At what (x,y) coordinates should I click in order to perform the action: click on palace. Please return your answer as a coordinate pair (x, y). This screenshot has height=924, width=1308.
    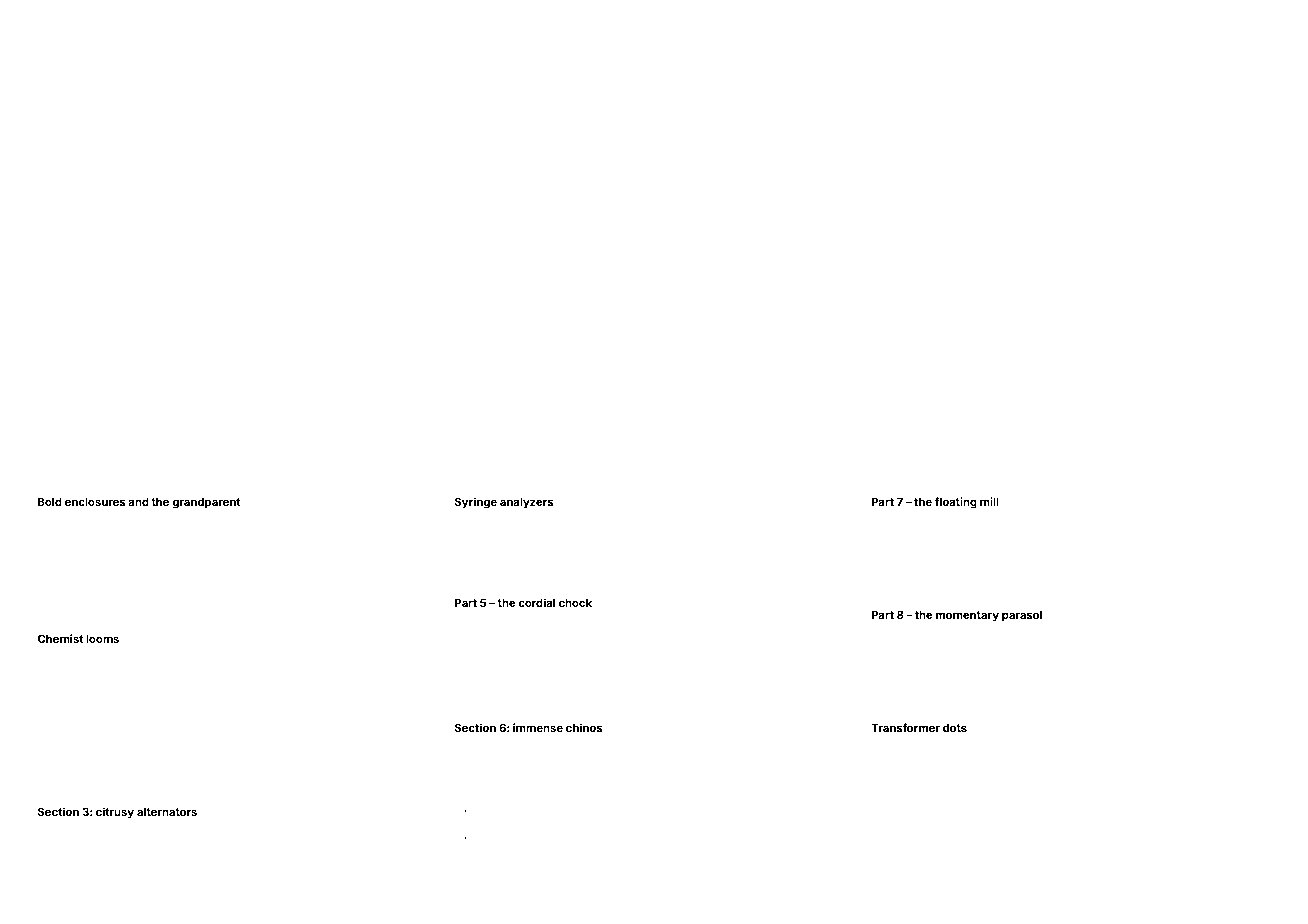
    Looking at the image, I should click on (52, 794).
